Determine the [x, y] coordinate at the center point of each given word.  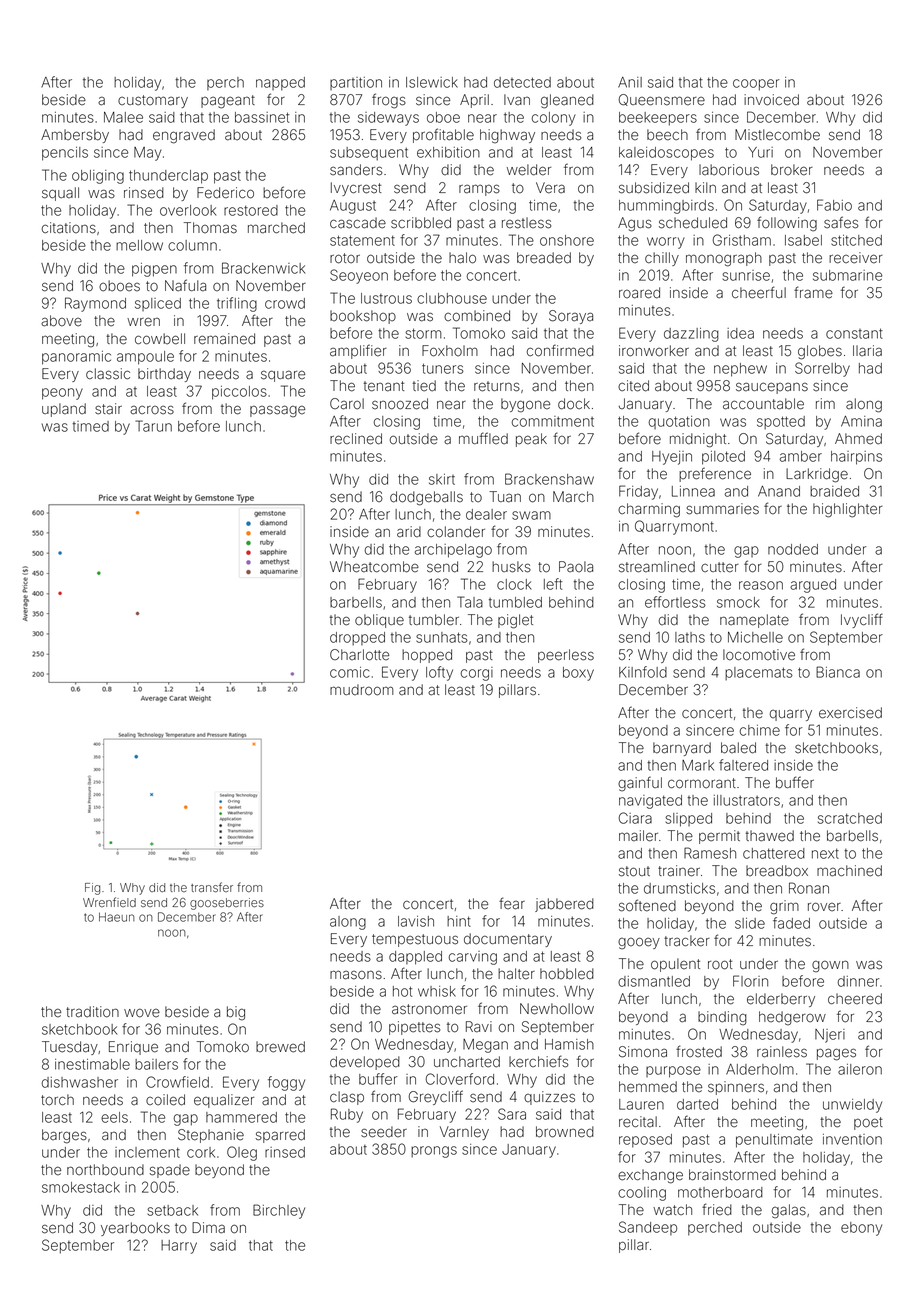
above [61, 321]
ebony [861, 1229]
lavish [416, 921]
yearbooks [135, 1229]
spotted [781, 422]
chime [760, 730]
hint [459, 921]
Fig [92, 889]
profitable [443, 135]
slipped [688, 820]
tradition [92, 1012]
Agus [635, 224]
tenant [384, 386]
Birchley [279, 1211]
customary [153, 101]
